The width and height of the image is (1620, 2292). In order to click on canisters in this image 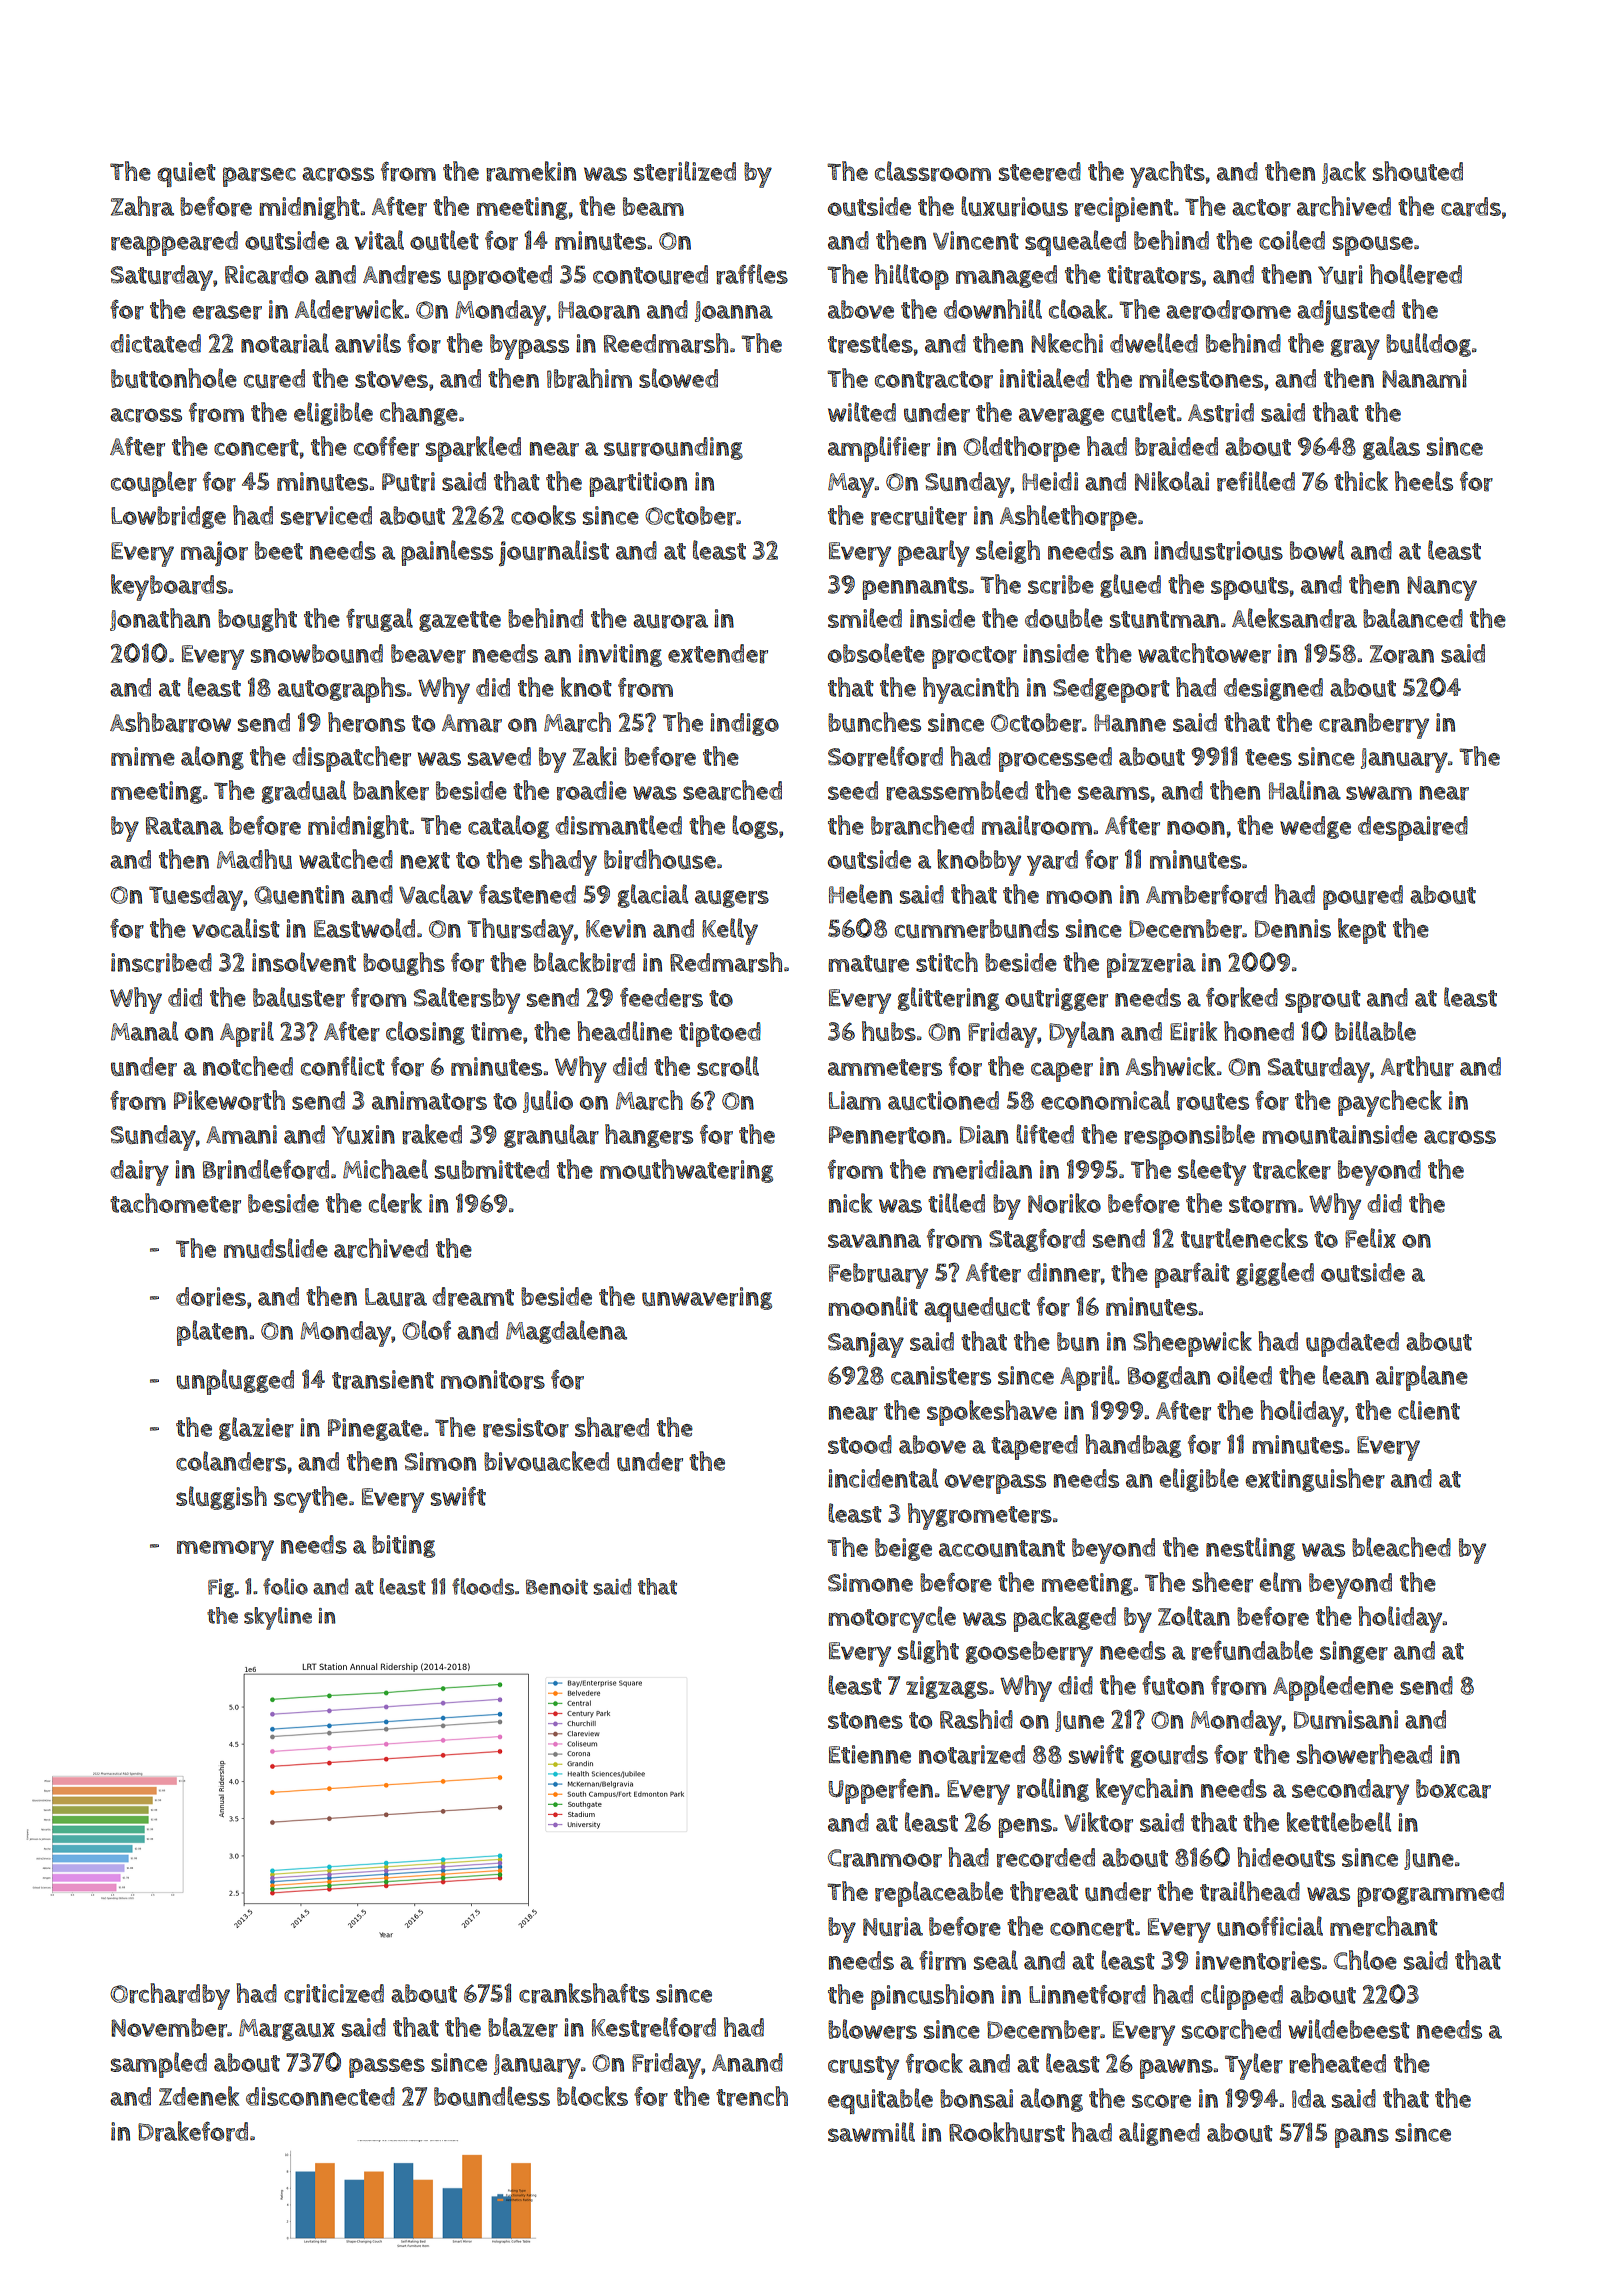, I will do `click(941, 1376)`.
